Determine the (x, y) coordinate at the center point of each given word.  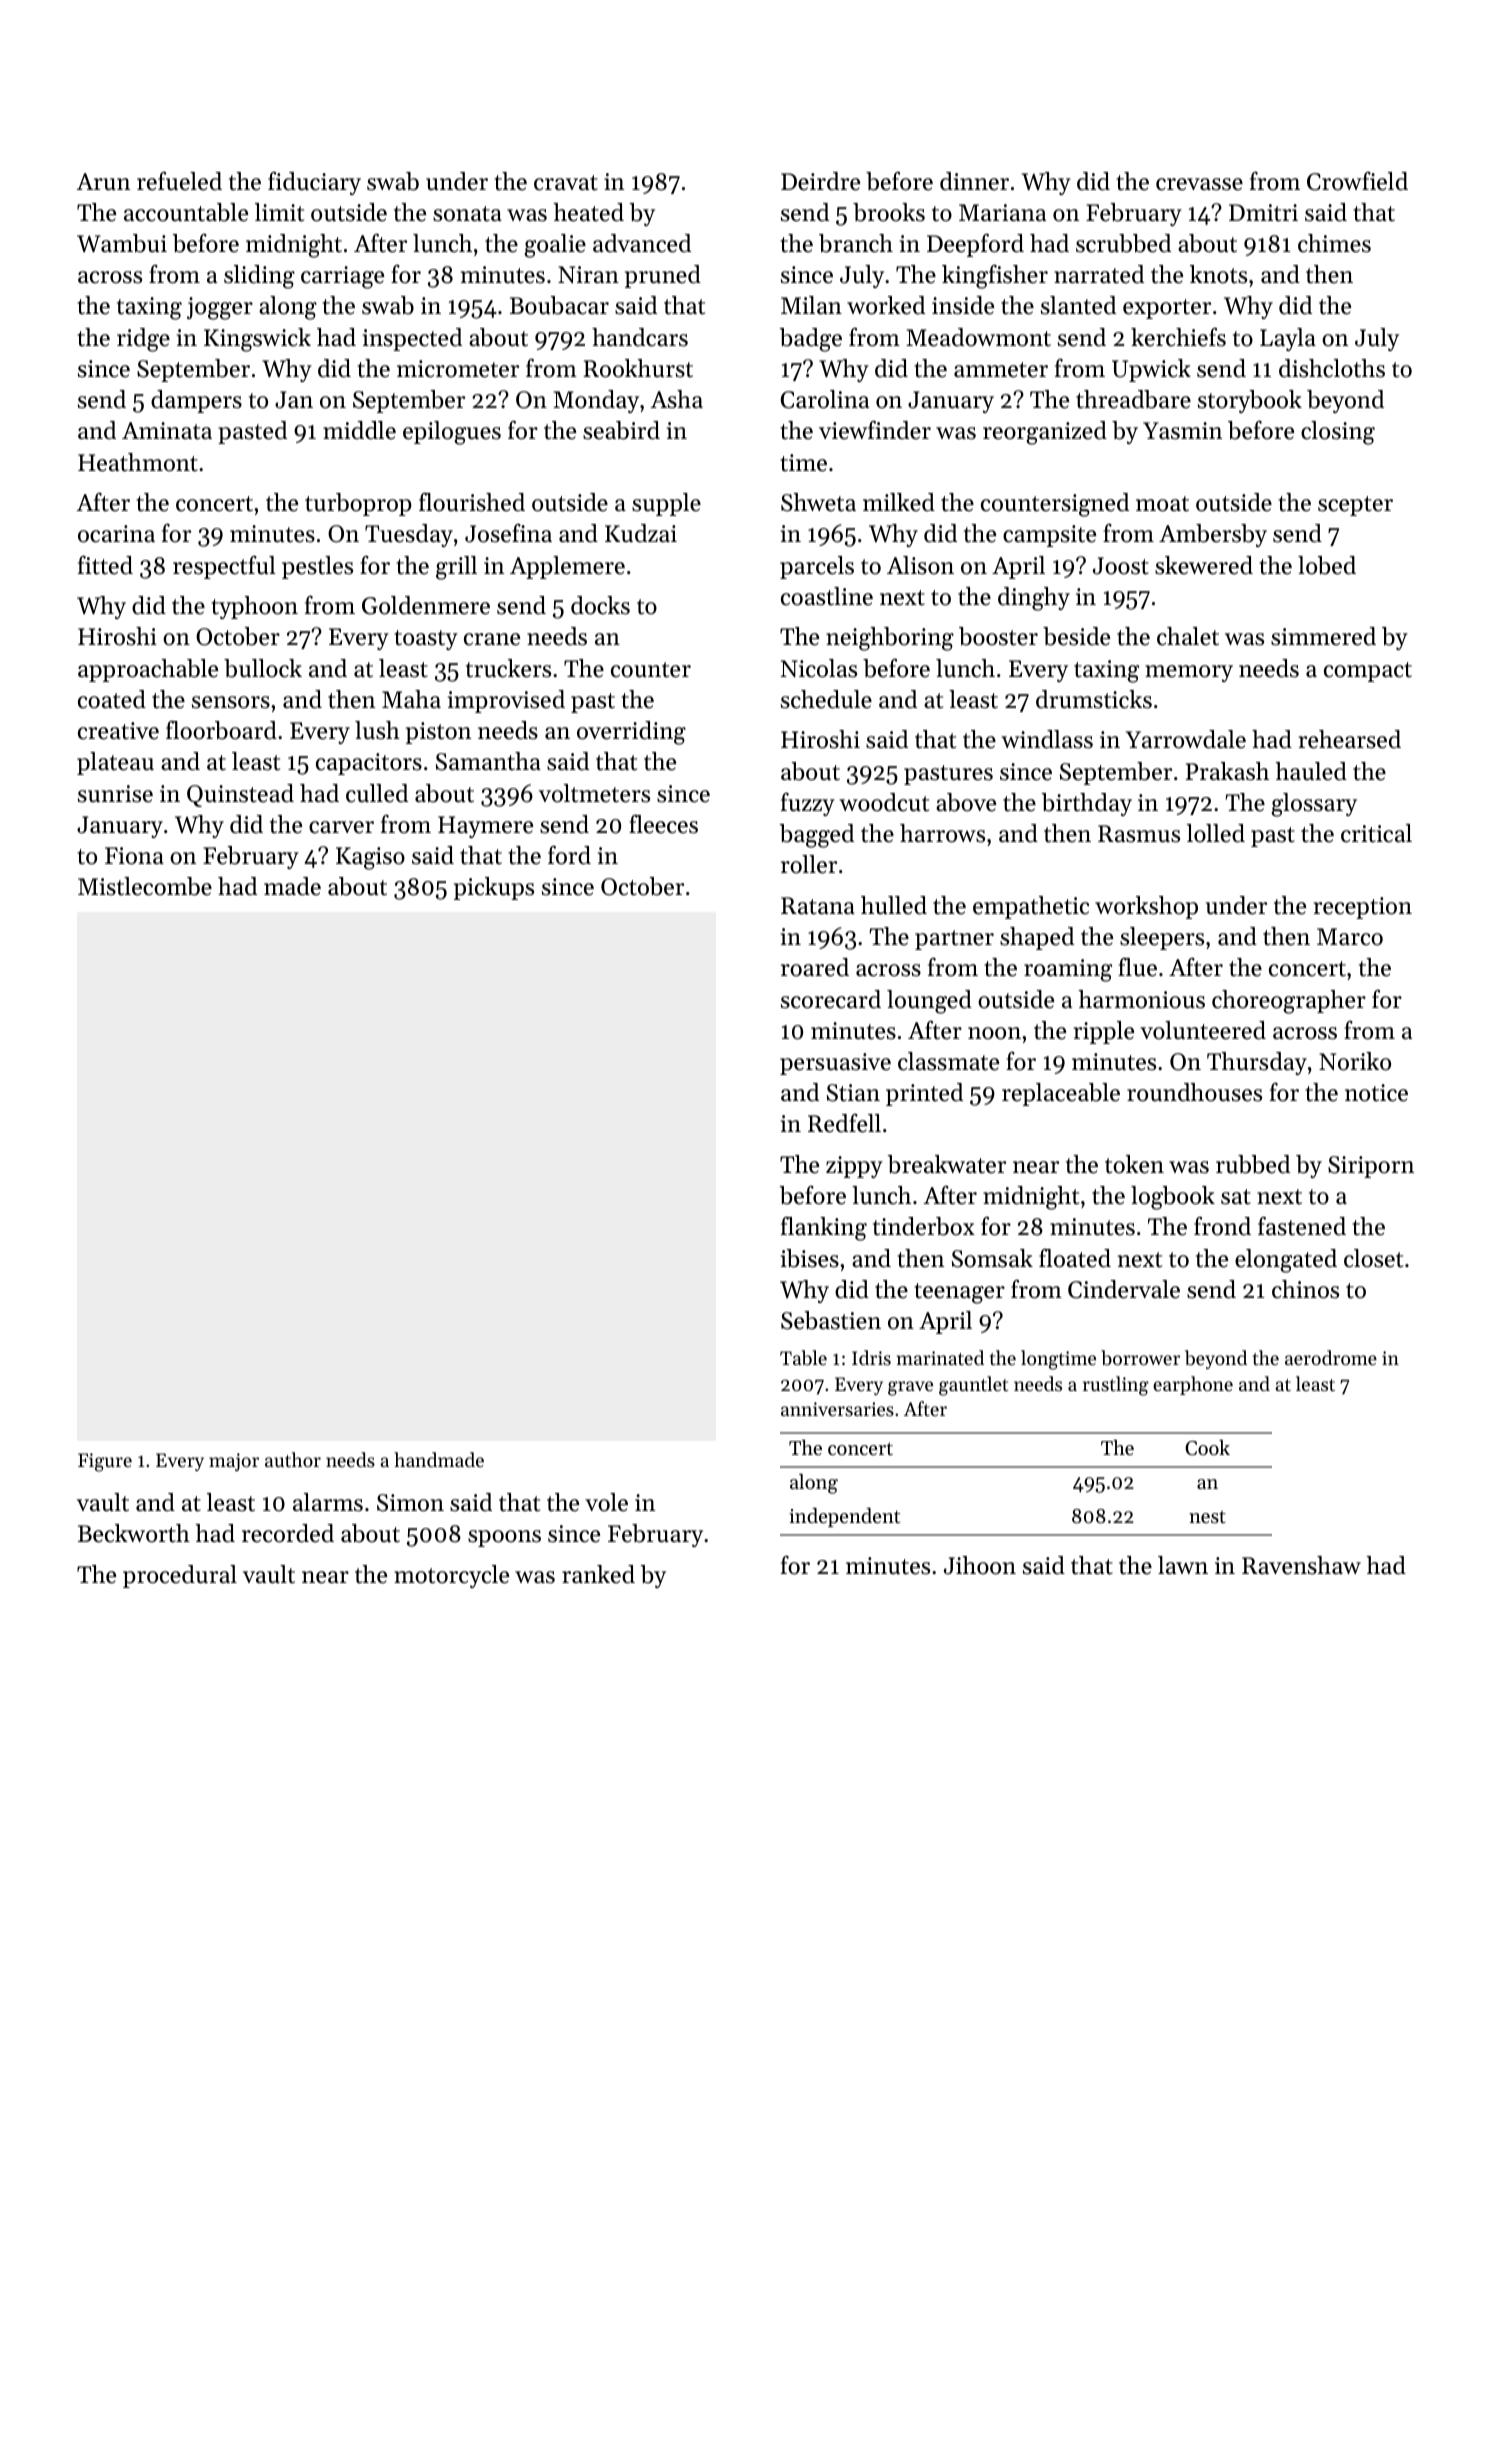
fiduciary (314, 183)
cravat (566, 183)
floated (1075, 1258)
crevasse (1199, 184)
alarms (328, 1502)
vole (606, 1502)
